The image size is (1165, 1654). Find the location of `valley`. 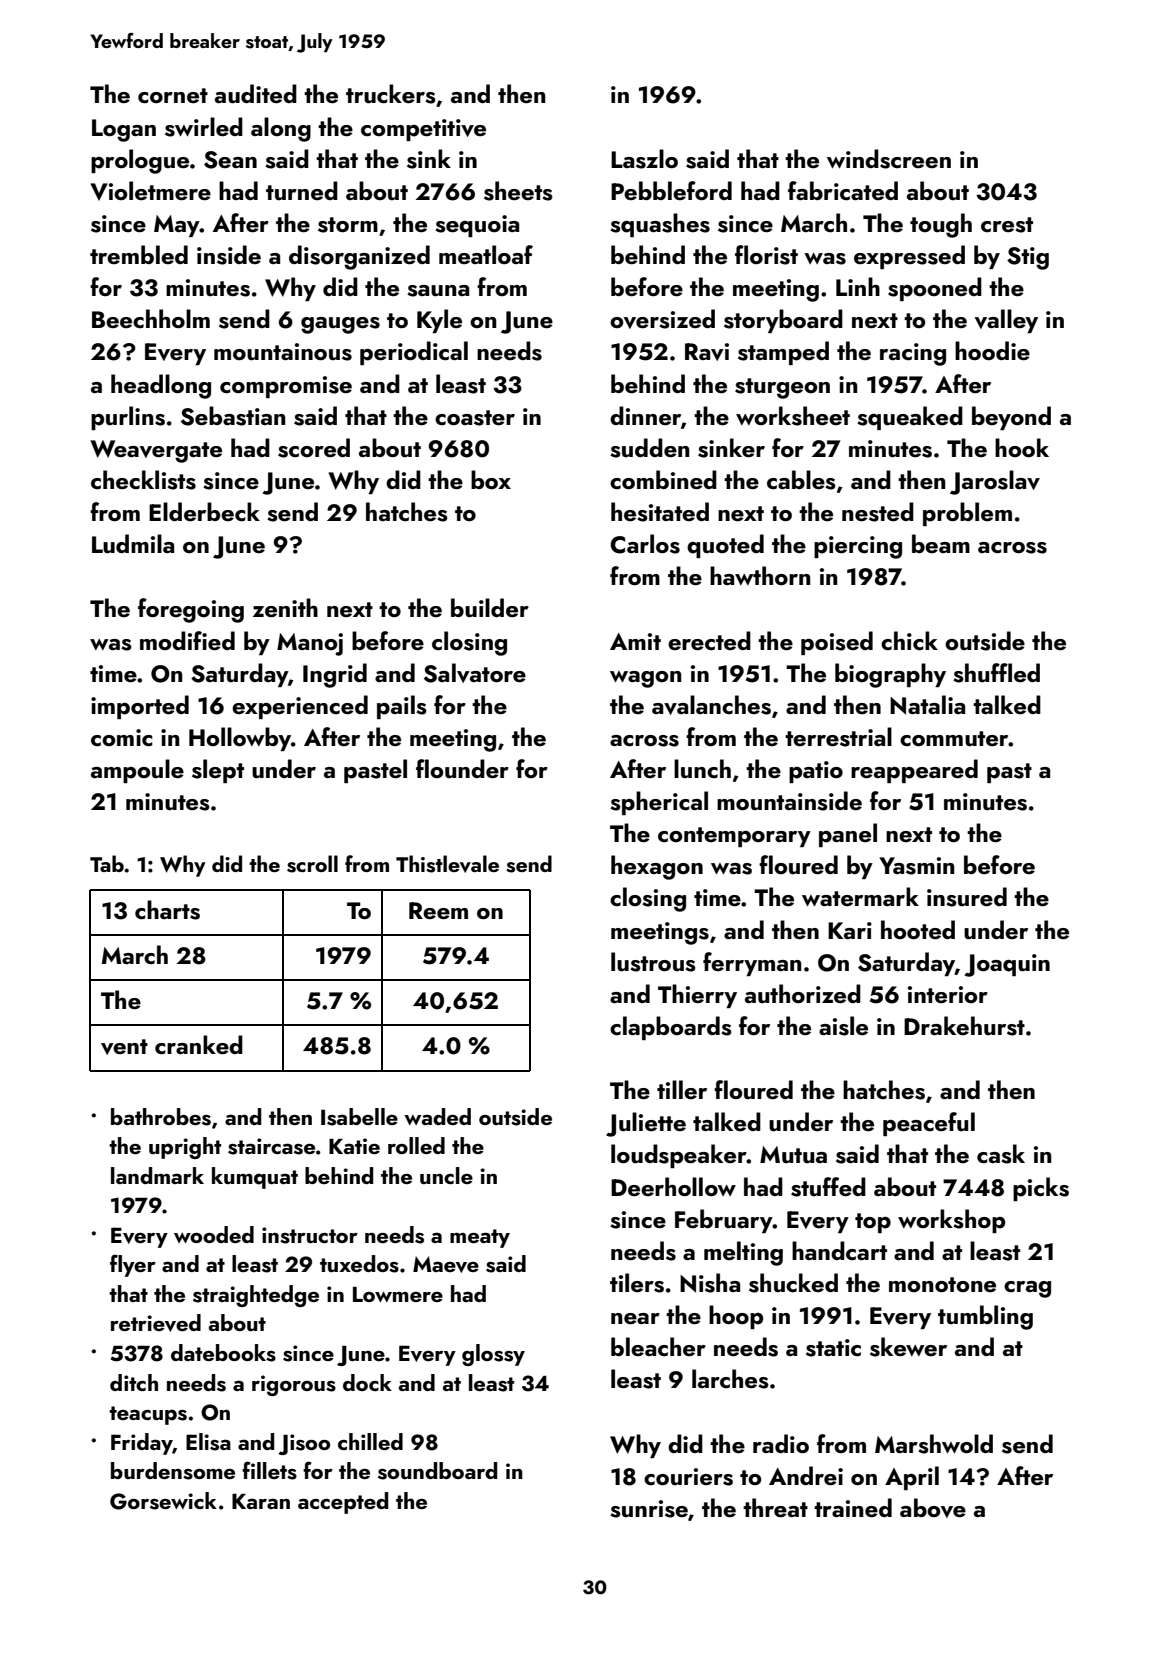

valley is located at coordinates (1006, 321).
